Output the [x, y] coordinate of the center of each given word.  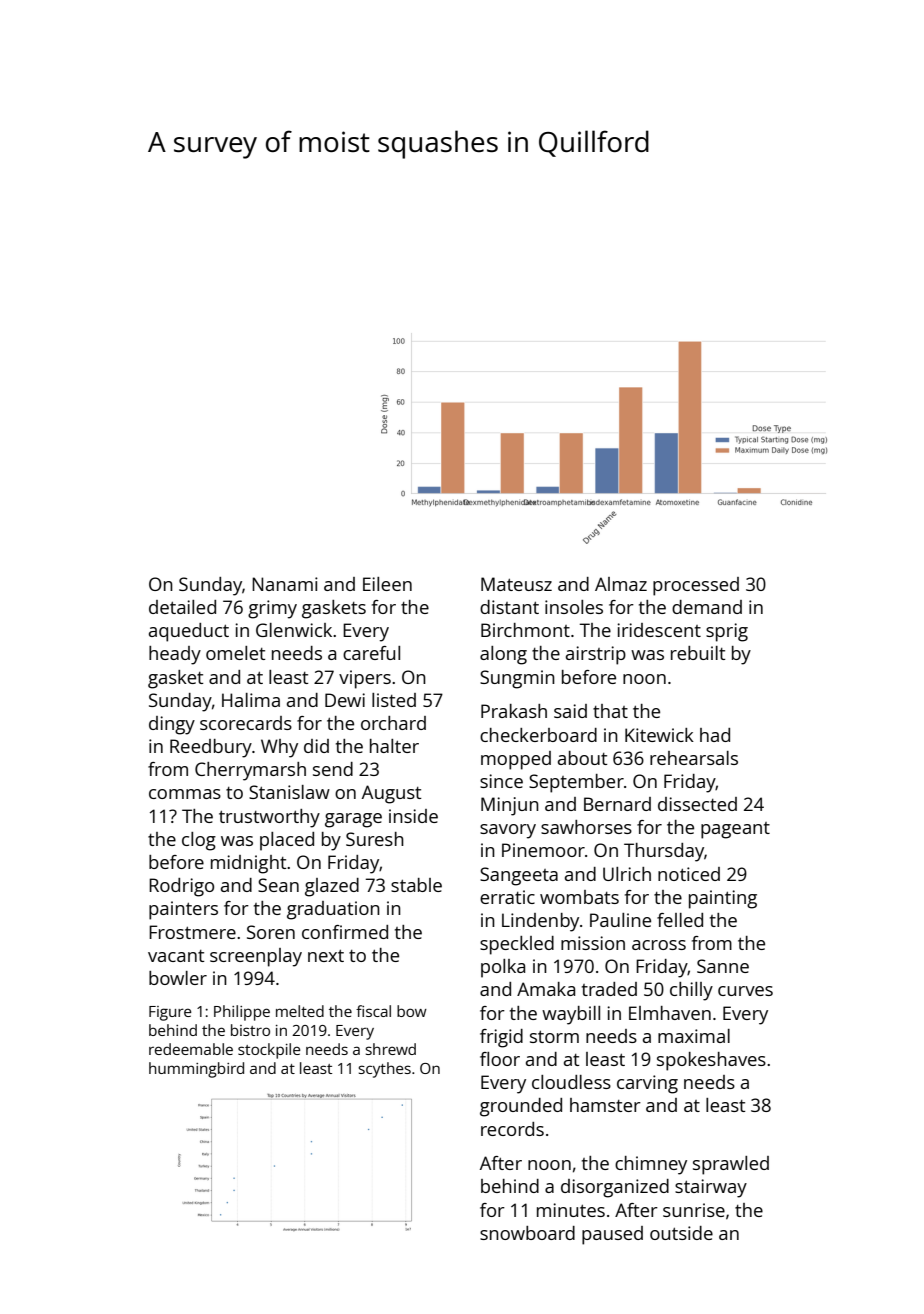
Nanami [285, 584]
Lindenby [540, 922]
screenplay [256, 957]
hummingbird [196, 1070]
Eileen [387, 584]
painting [723, 899]
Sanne [723, 966]
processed [696, 586]
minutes [571, 1210]
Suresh [375, 839]
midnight [248, 864]
